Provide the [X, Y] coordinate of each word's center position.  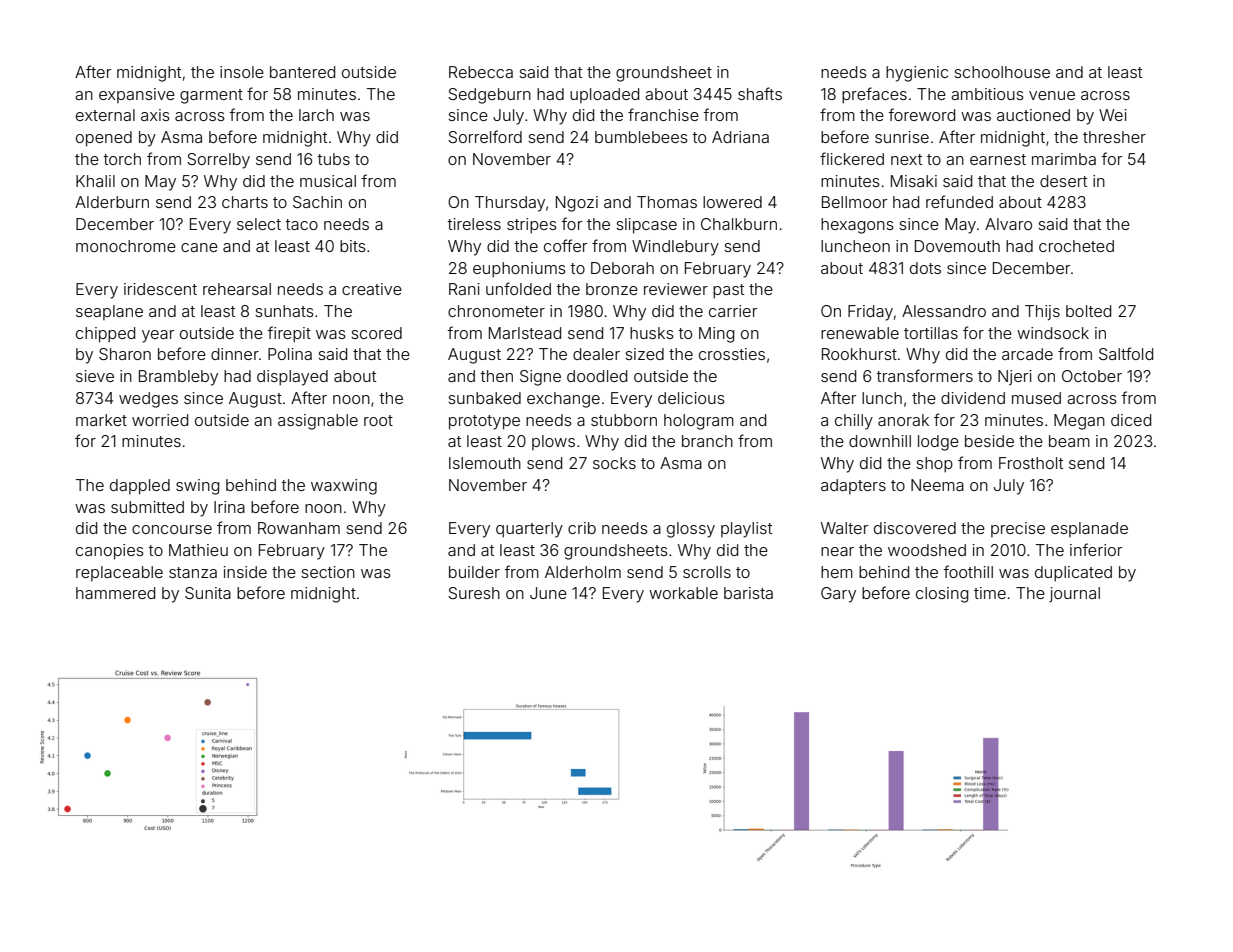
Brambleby [178, 378]
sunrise [902, 137]
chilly [854, 422]
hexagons [857, 226]
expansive [137, 95]
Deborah [622, 268]
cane [199, 247]
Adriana [740, 137]
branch [707, 441]
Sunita [208, 593]
